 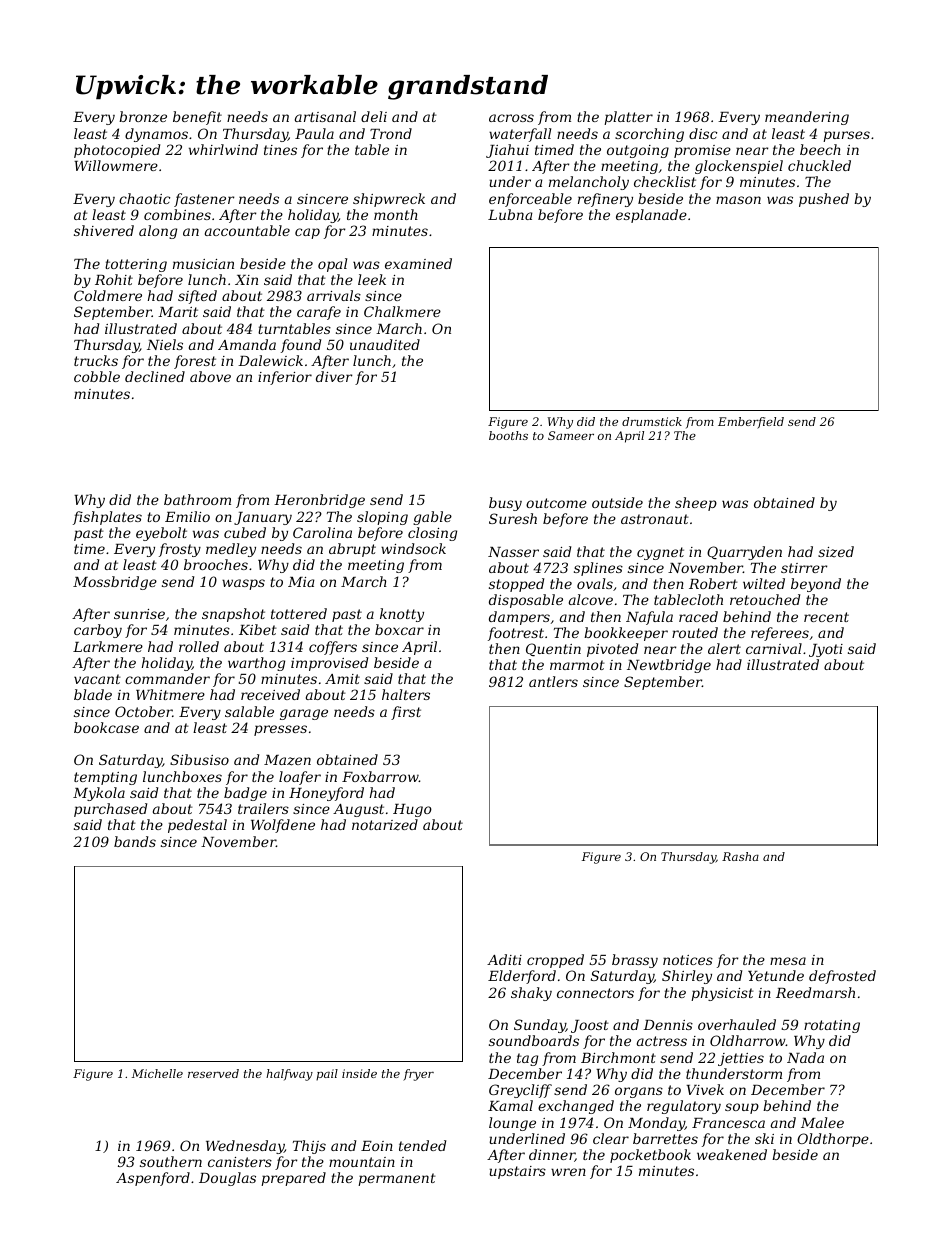 I want to click on waterfall, so click(x=520, y=135).
